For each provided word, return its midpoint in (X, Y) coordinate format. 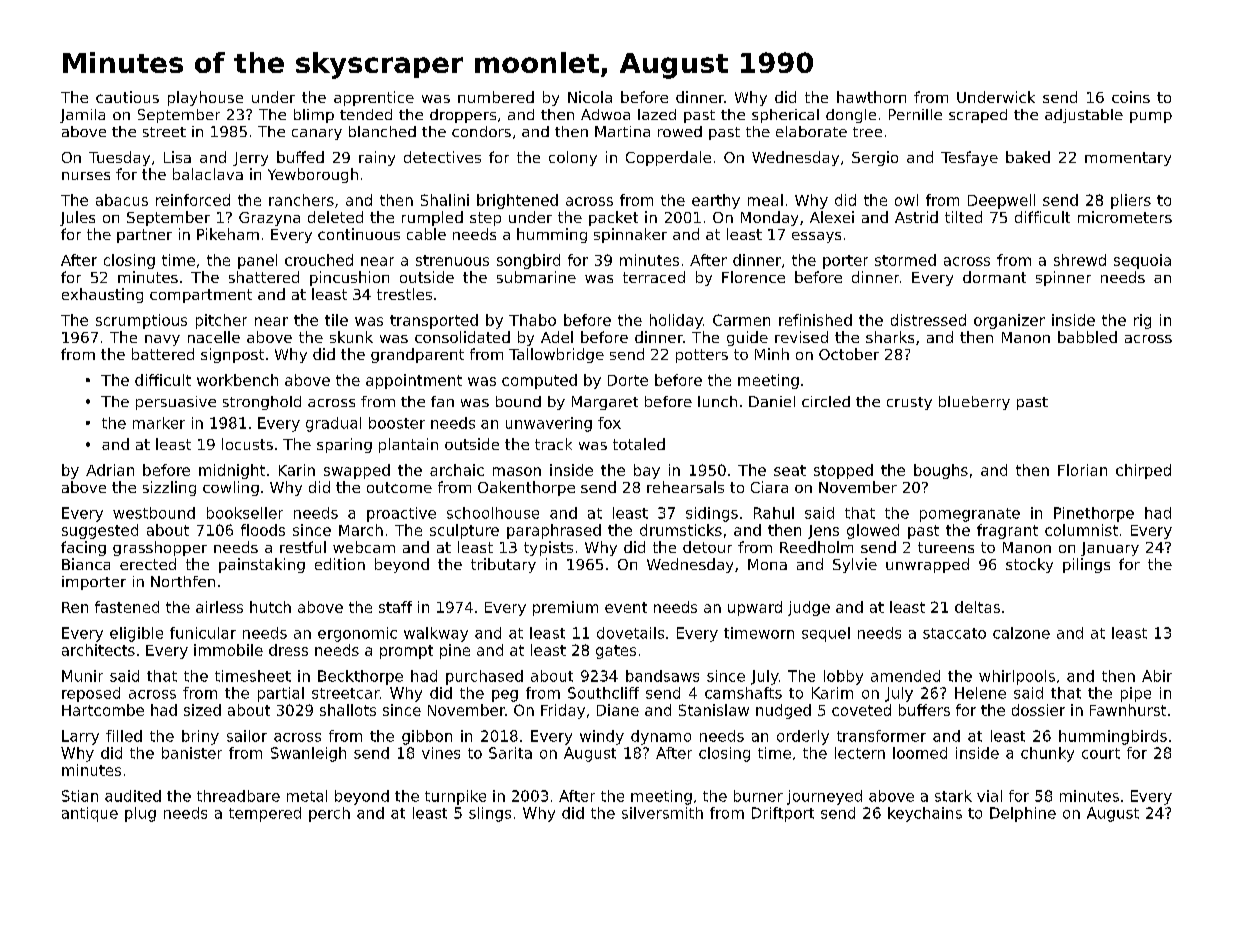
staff (395, 607)
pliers (1131, 201)
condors (481, 131)
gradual (333, 424)
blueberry (974, 403)
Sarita (510, 753)
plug (140, 814)
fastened (127, 607)
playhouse (205, 98)
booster (397, 423)
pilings (1086, 565)
